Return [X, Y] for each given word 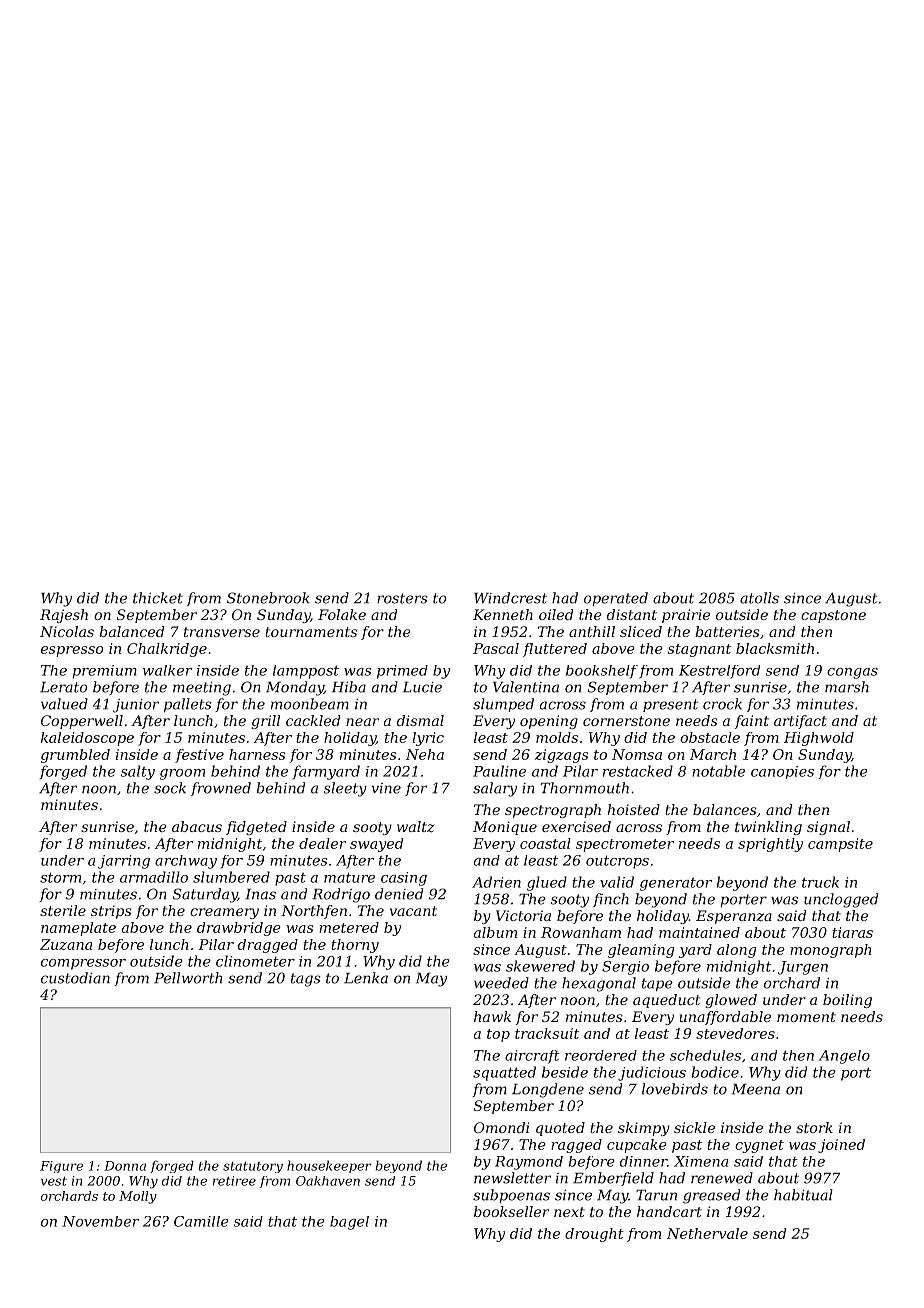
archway [186, 862]
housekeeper [329, 1166]
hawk [492, 1016]
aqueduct [666, 1001]
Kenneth [503, 614]
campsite [840, 845]
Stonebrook [268, 598]
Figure [61, 1167]
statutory [253, 1167]
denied [399, 894]
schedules [705, 1055]
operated [616, 599]
